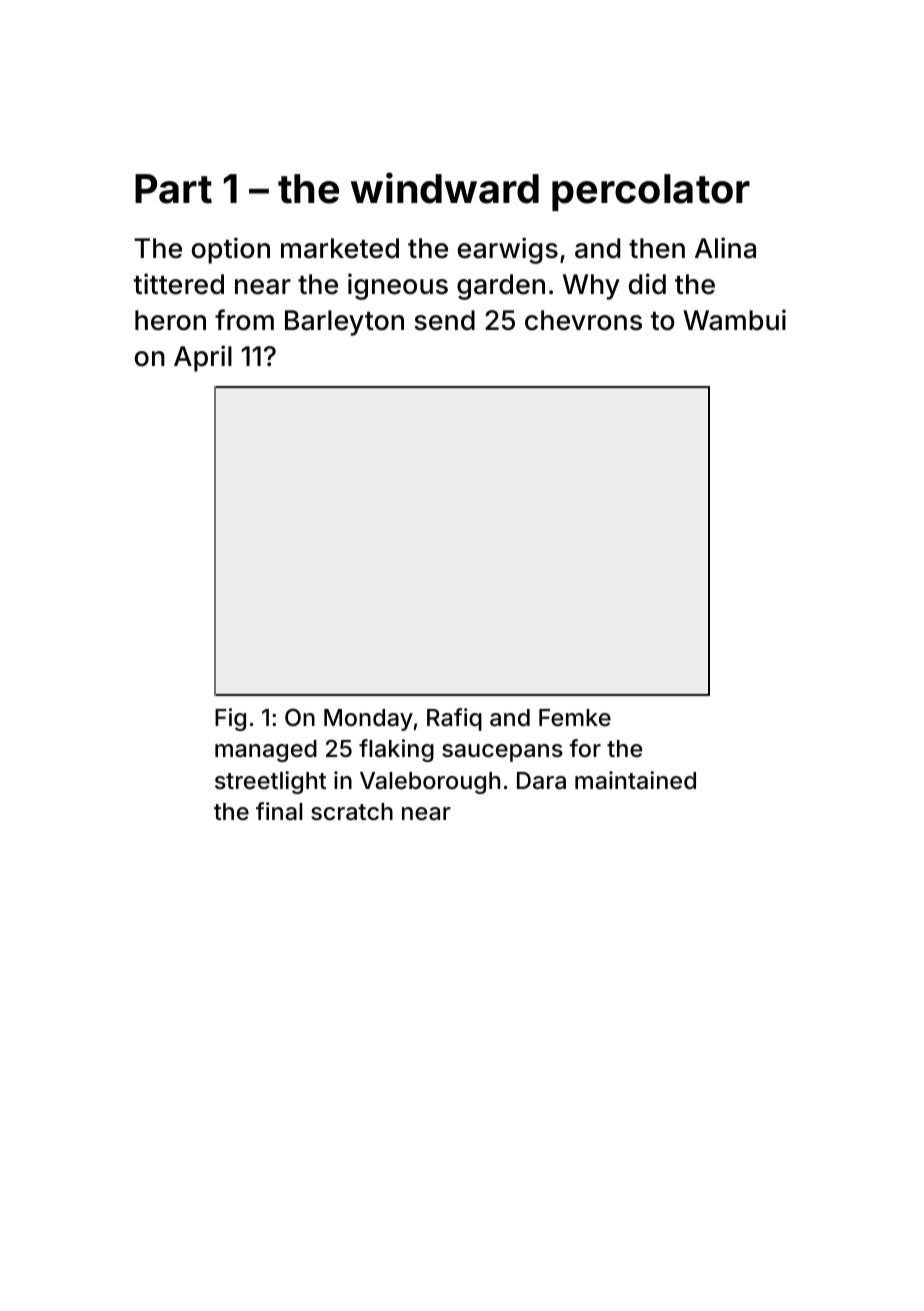  Describe the element at coordinates (368, 720) in the screenshot. I see `Monday` at that location.
